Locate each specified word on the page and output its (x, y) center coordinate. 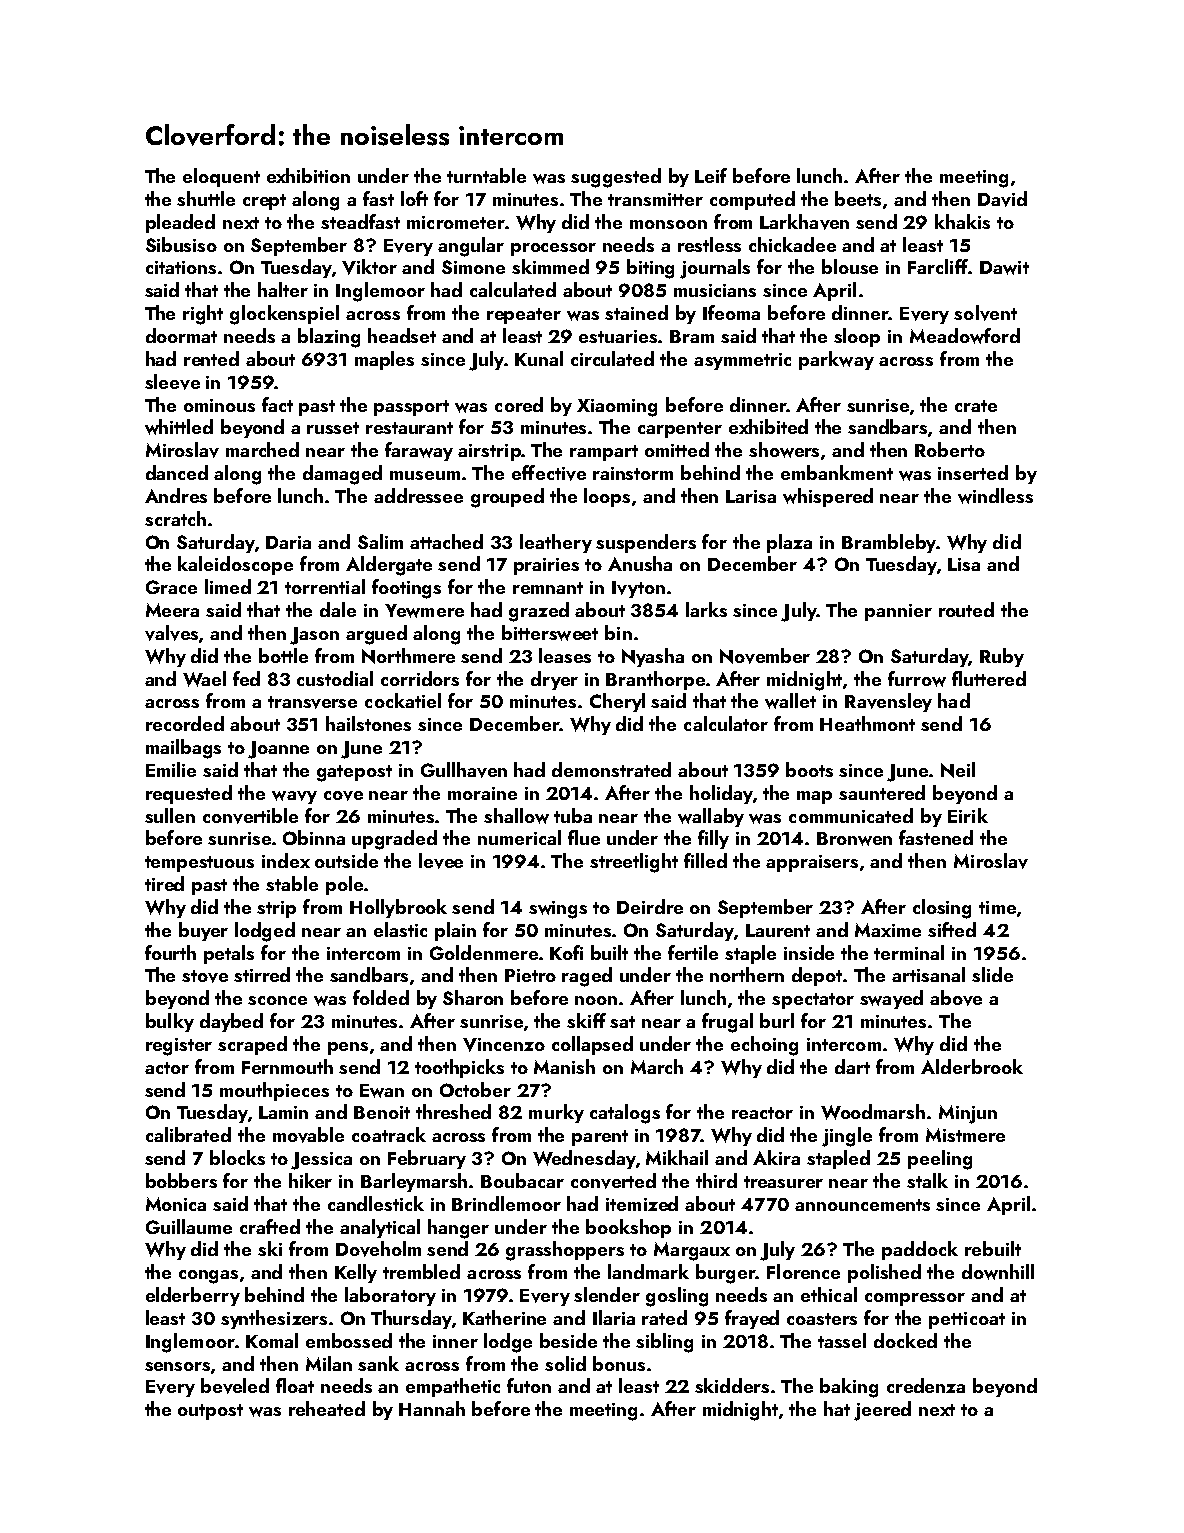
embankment (837, 472)
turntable (486, 175)
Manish (564, 1066)
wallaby (711, 817)
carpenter (680, 430)
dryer (554, 680)
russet (333, 428)
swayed (891, 999)
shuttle (206, 198)
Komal (272, 1340)
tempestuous (199, 864)
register (179, 1047)
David (1002, 199)
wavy (294, 797)
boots (809, 769)
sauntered (882, 792)
